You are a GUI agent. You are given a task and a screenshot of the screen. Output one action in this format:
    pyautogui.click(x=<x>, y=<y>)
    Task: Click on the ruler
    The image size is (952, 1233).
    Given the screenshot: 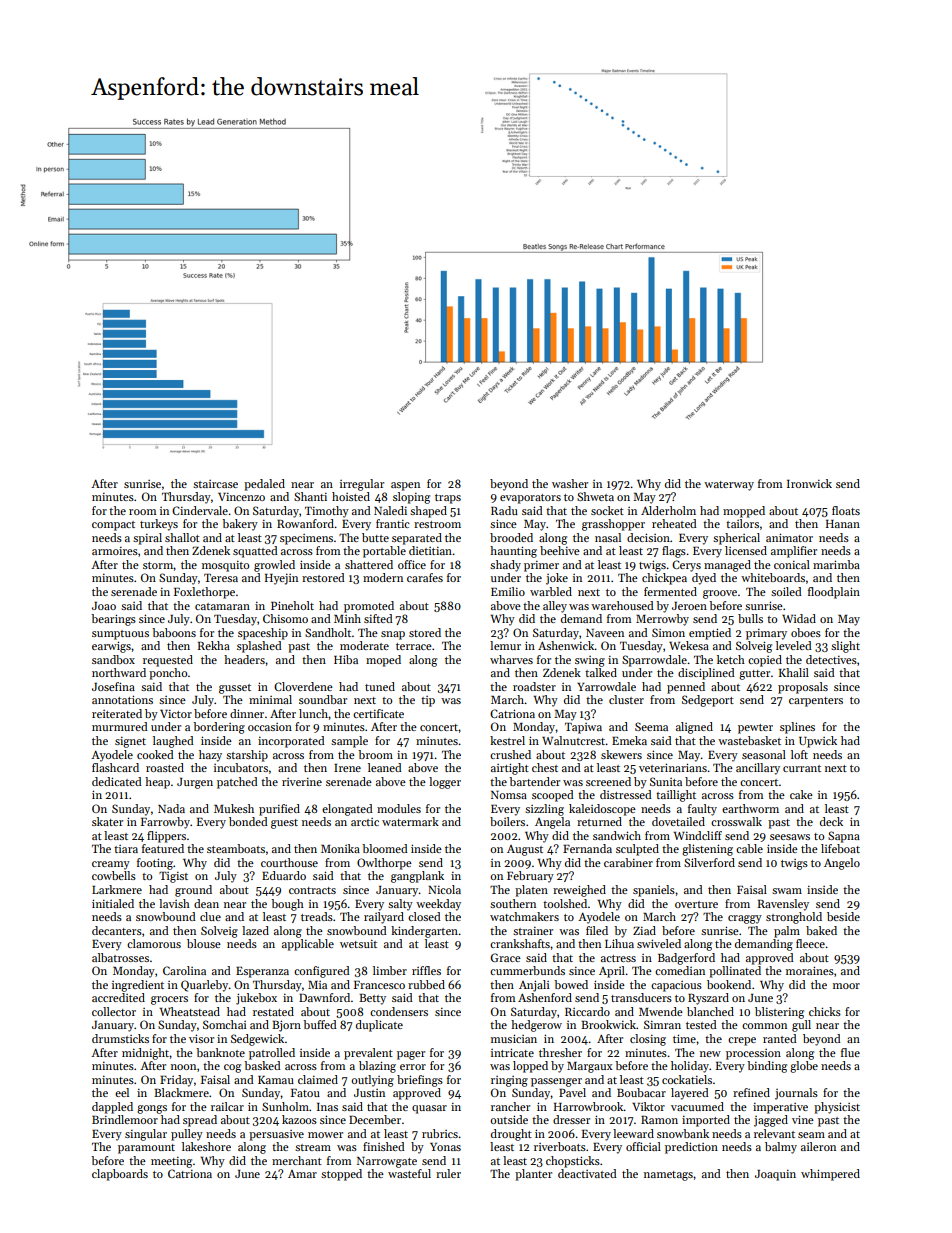 What is the action you would take?
    pyautogui.click(x=448, y=1173)
